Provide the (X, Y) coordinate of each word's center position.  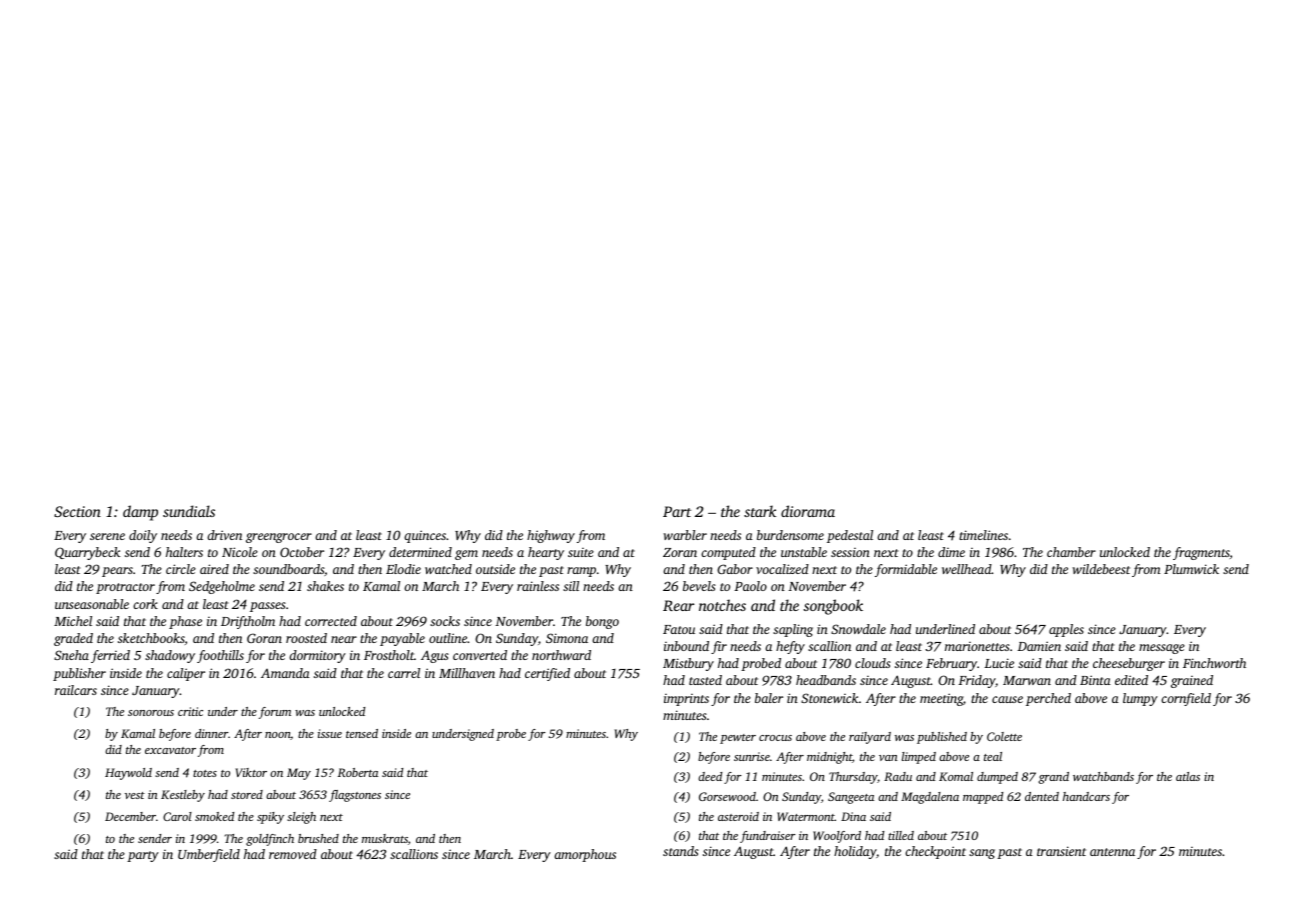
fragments (1201, 553)
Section (77, 511)
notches (722, 605)
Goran (264, 638)
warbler (685, 535)
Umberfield (209, 855)
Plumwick (1191, 569)
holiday (855, 852)
